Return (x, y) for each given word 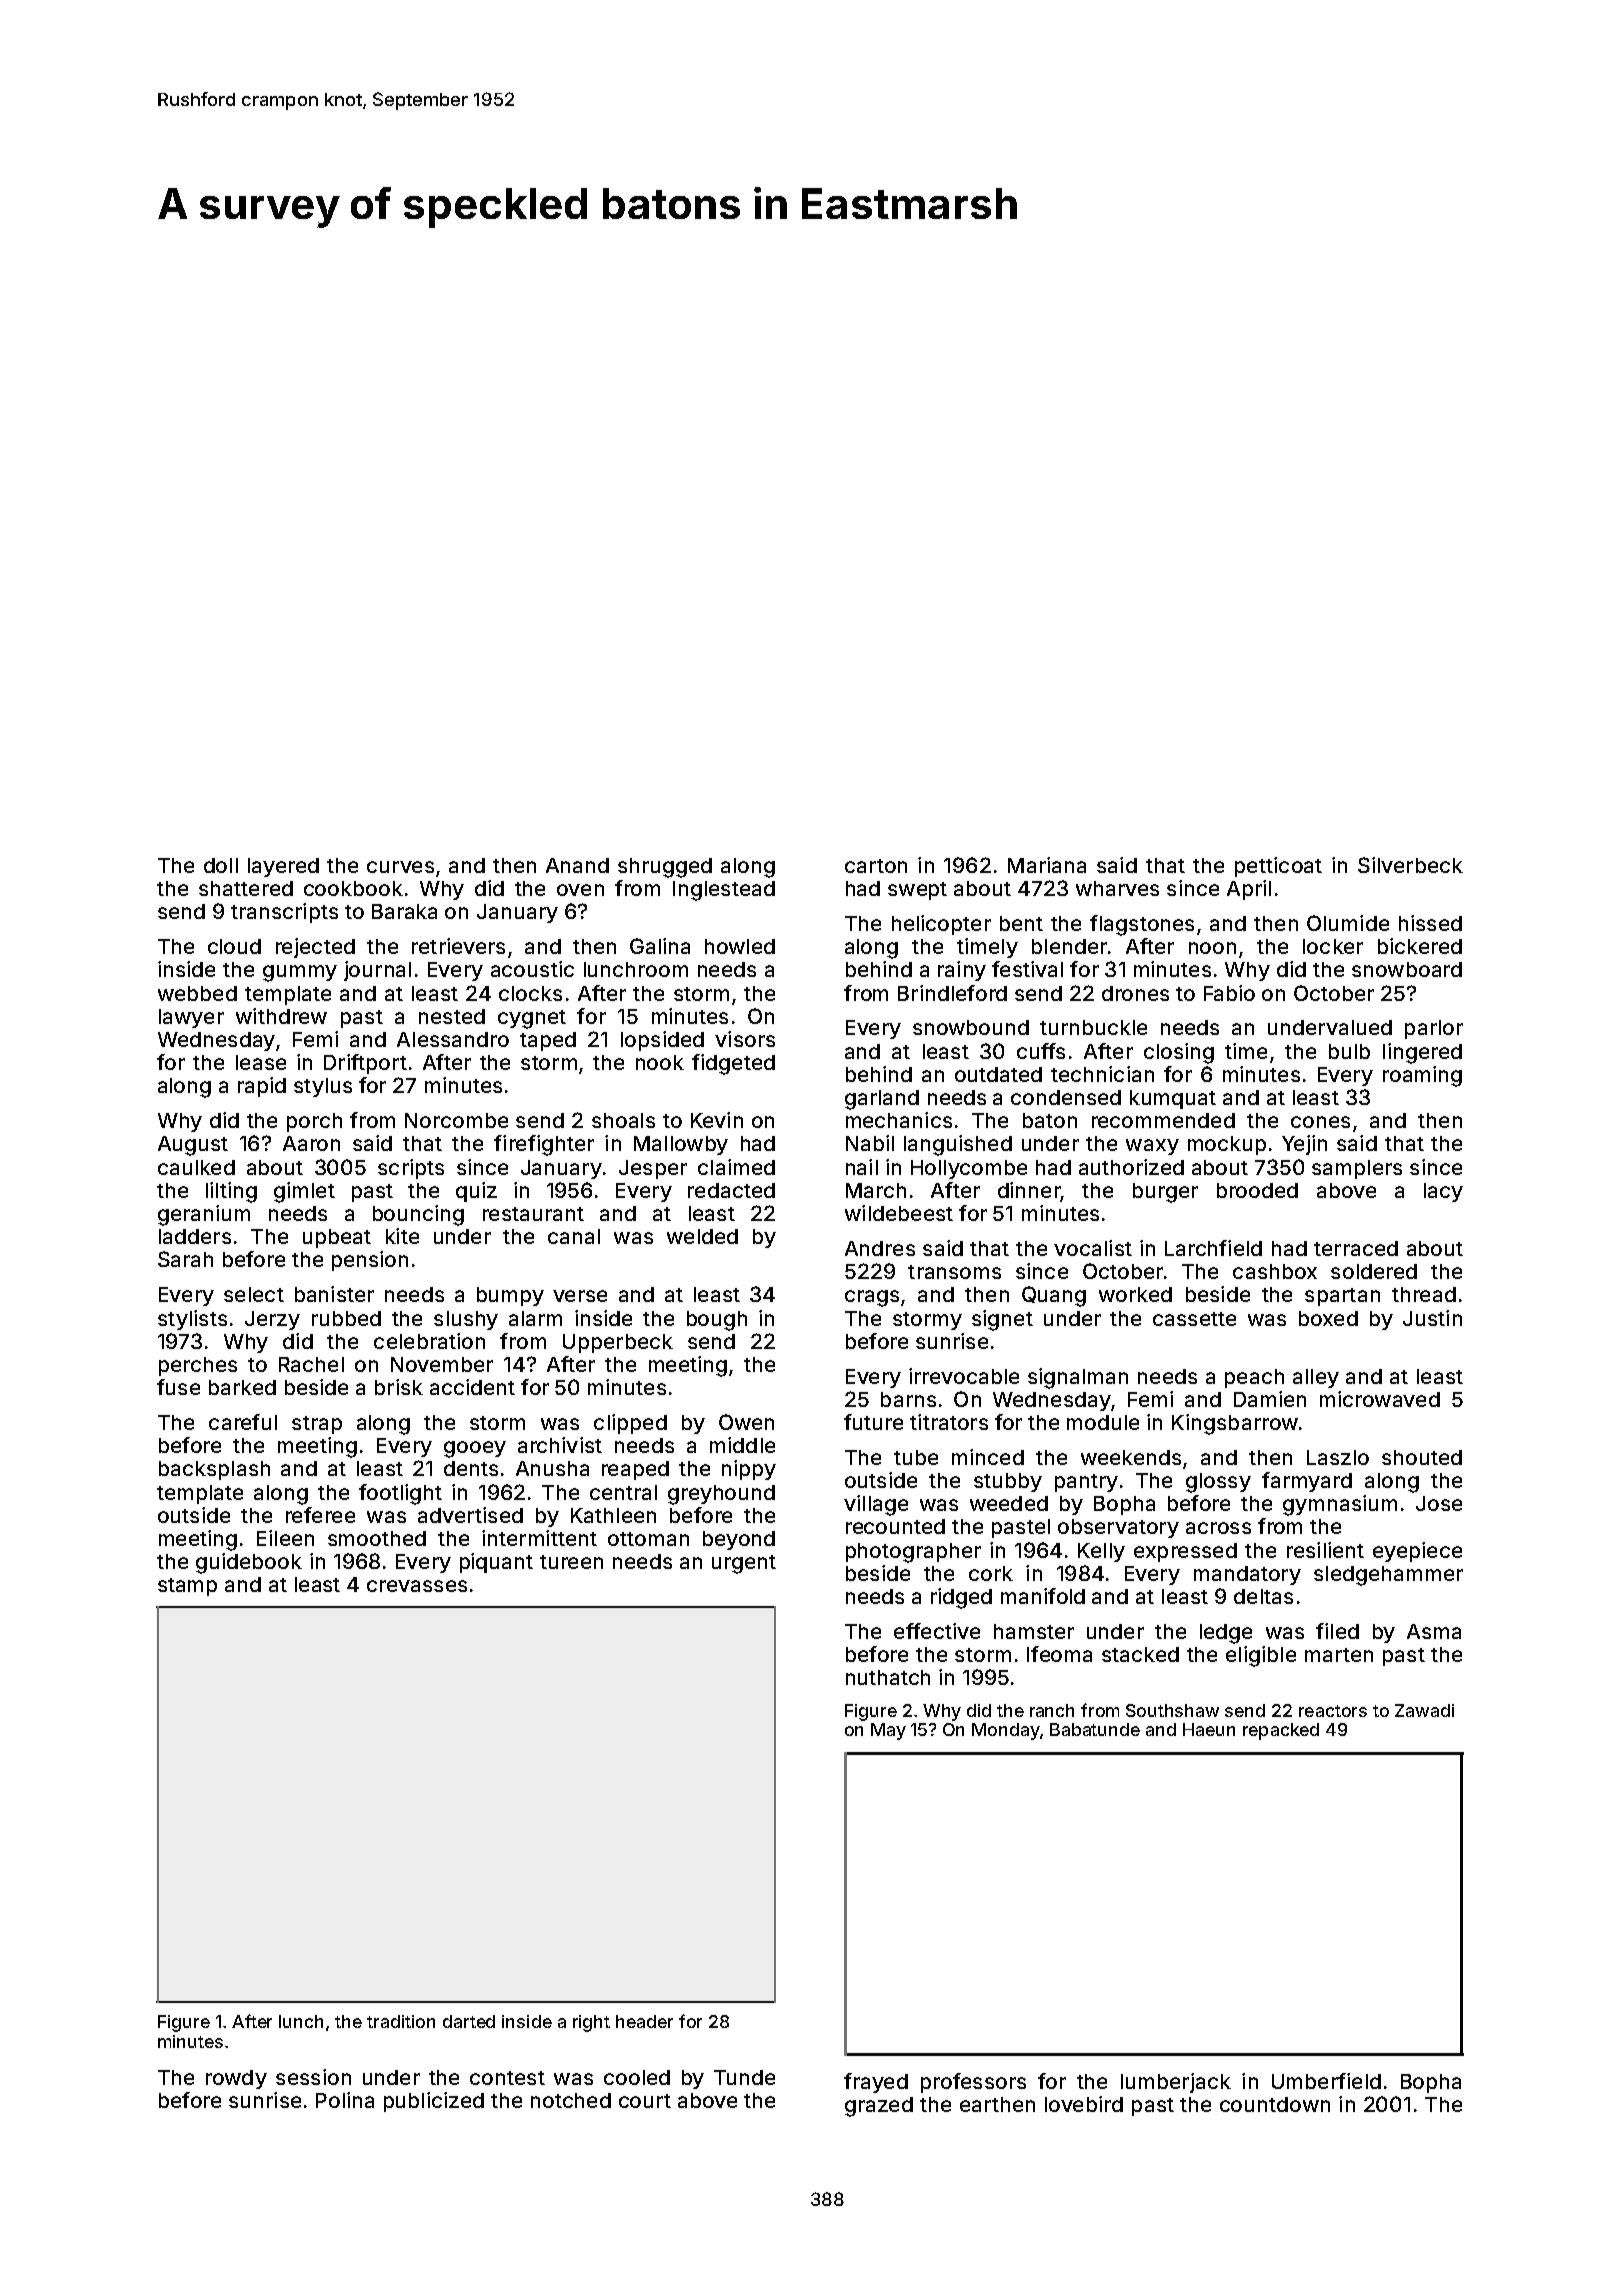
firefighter (544, 1145)
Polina (345, 2100)
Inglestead (724, 891)
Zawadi (1424, 1710)
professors (973, 2083)
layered (283, 867)
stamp (187, 1587)
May (888, 1731)
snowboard (1407, 969)
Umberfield (1326, 2081)
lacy (1443, 1192)
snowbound (971, 1027)
